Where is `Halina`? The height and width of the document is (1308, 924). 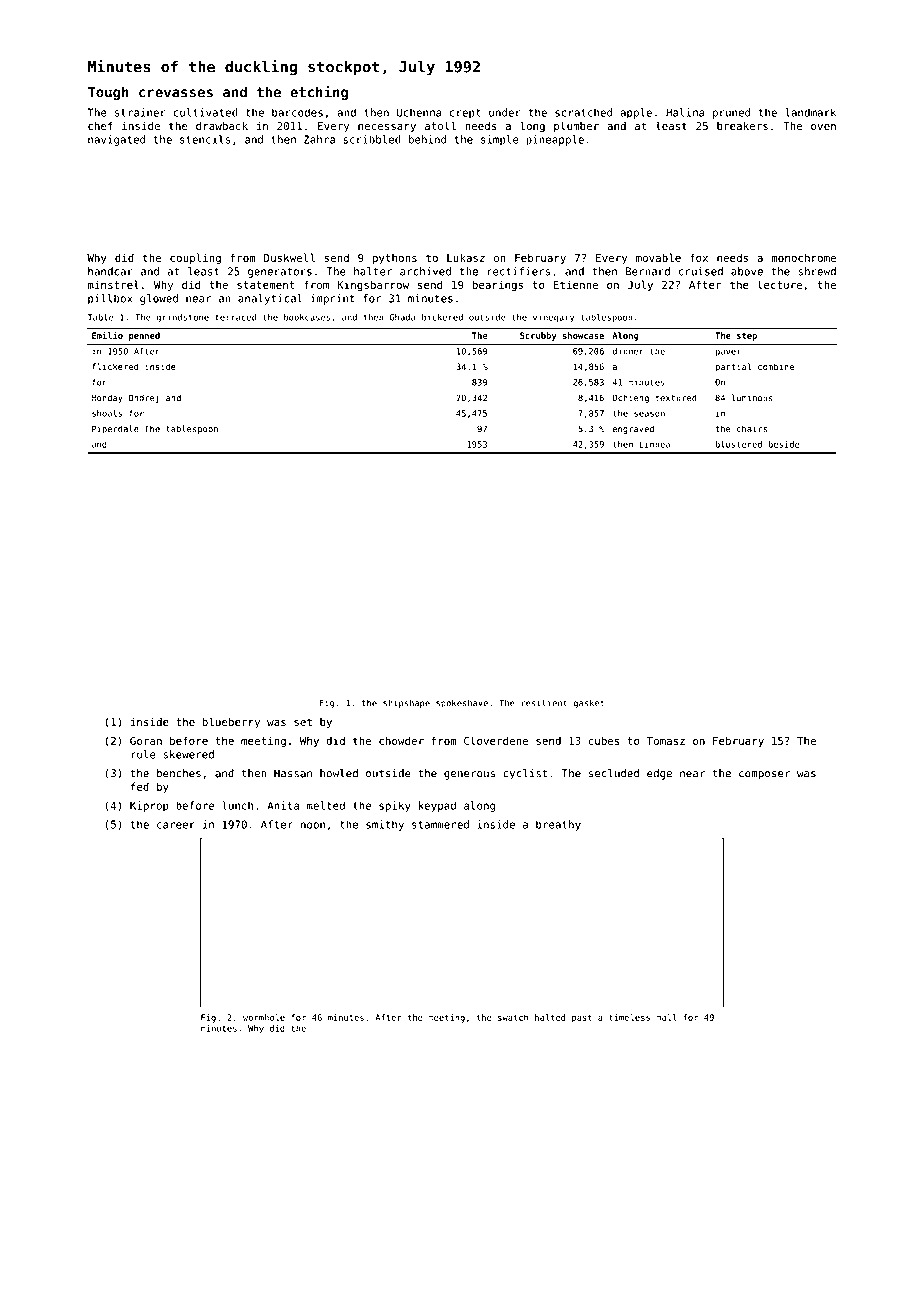 Halina is located at coordinates (685, 112).
